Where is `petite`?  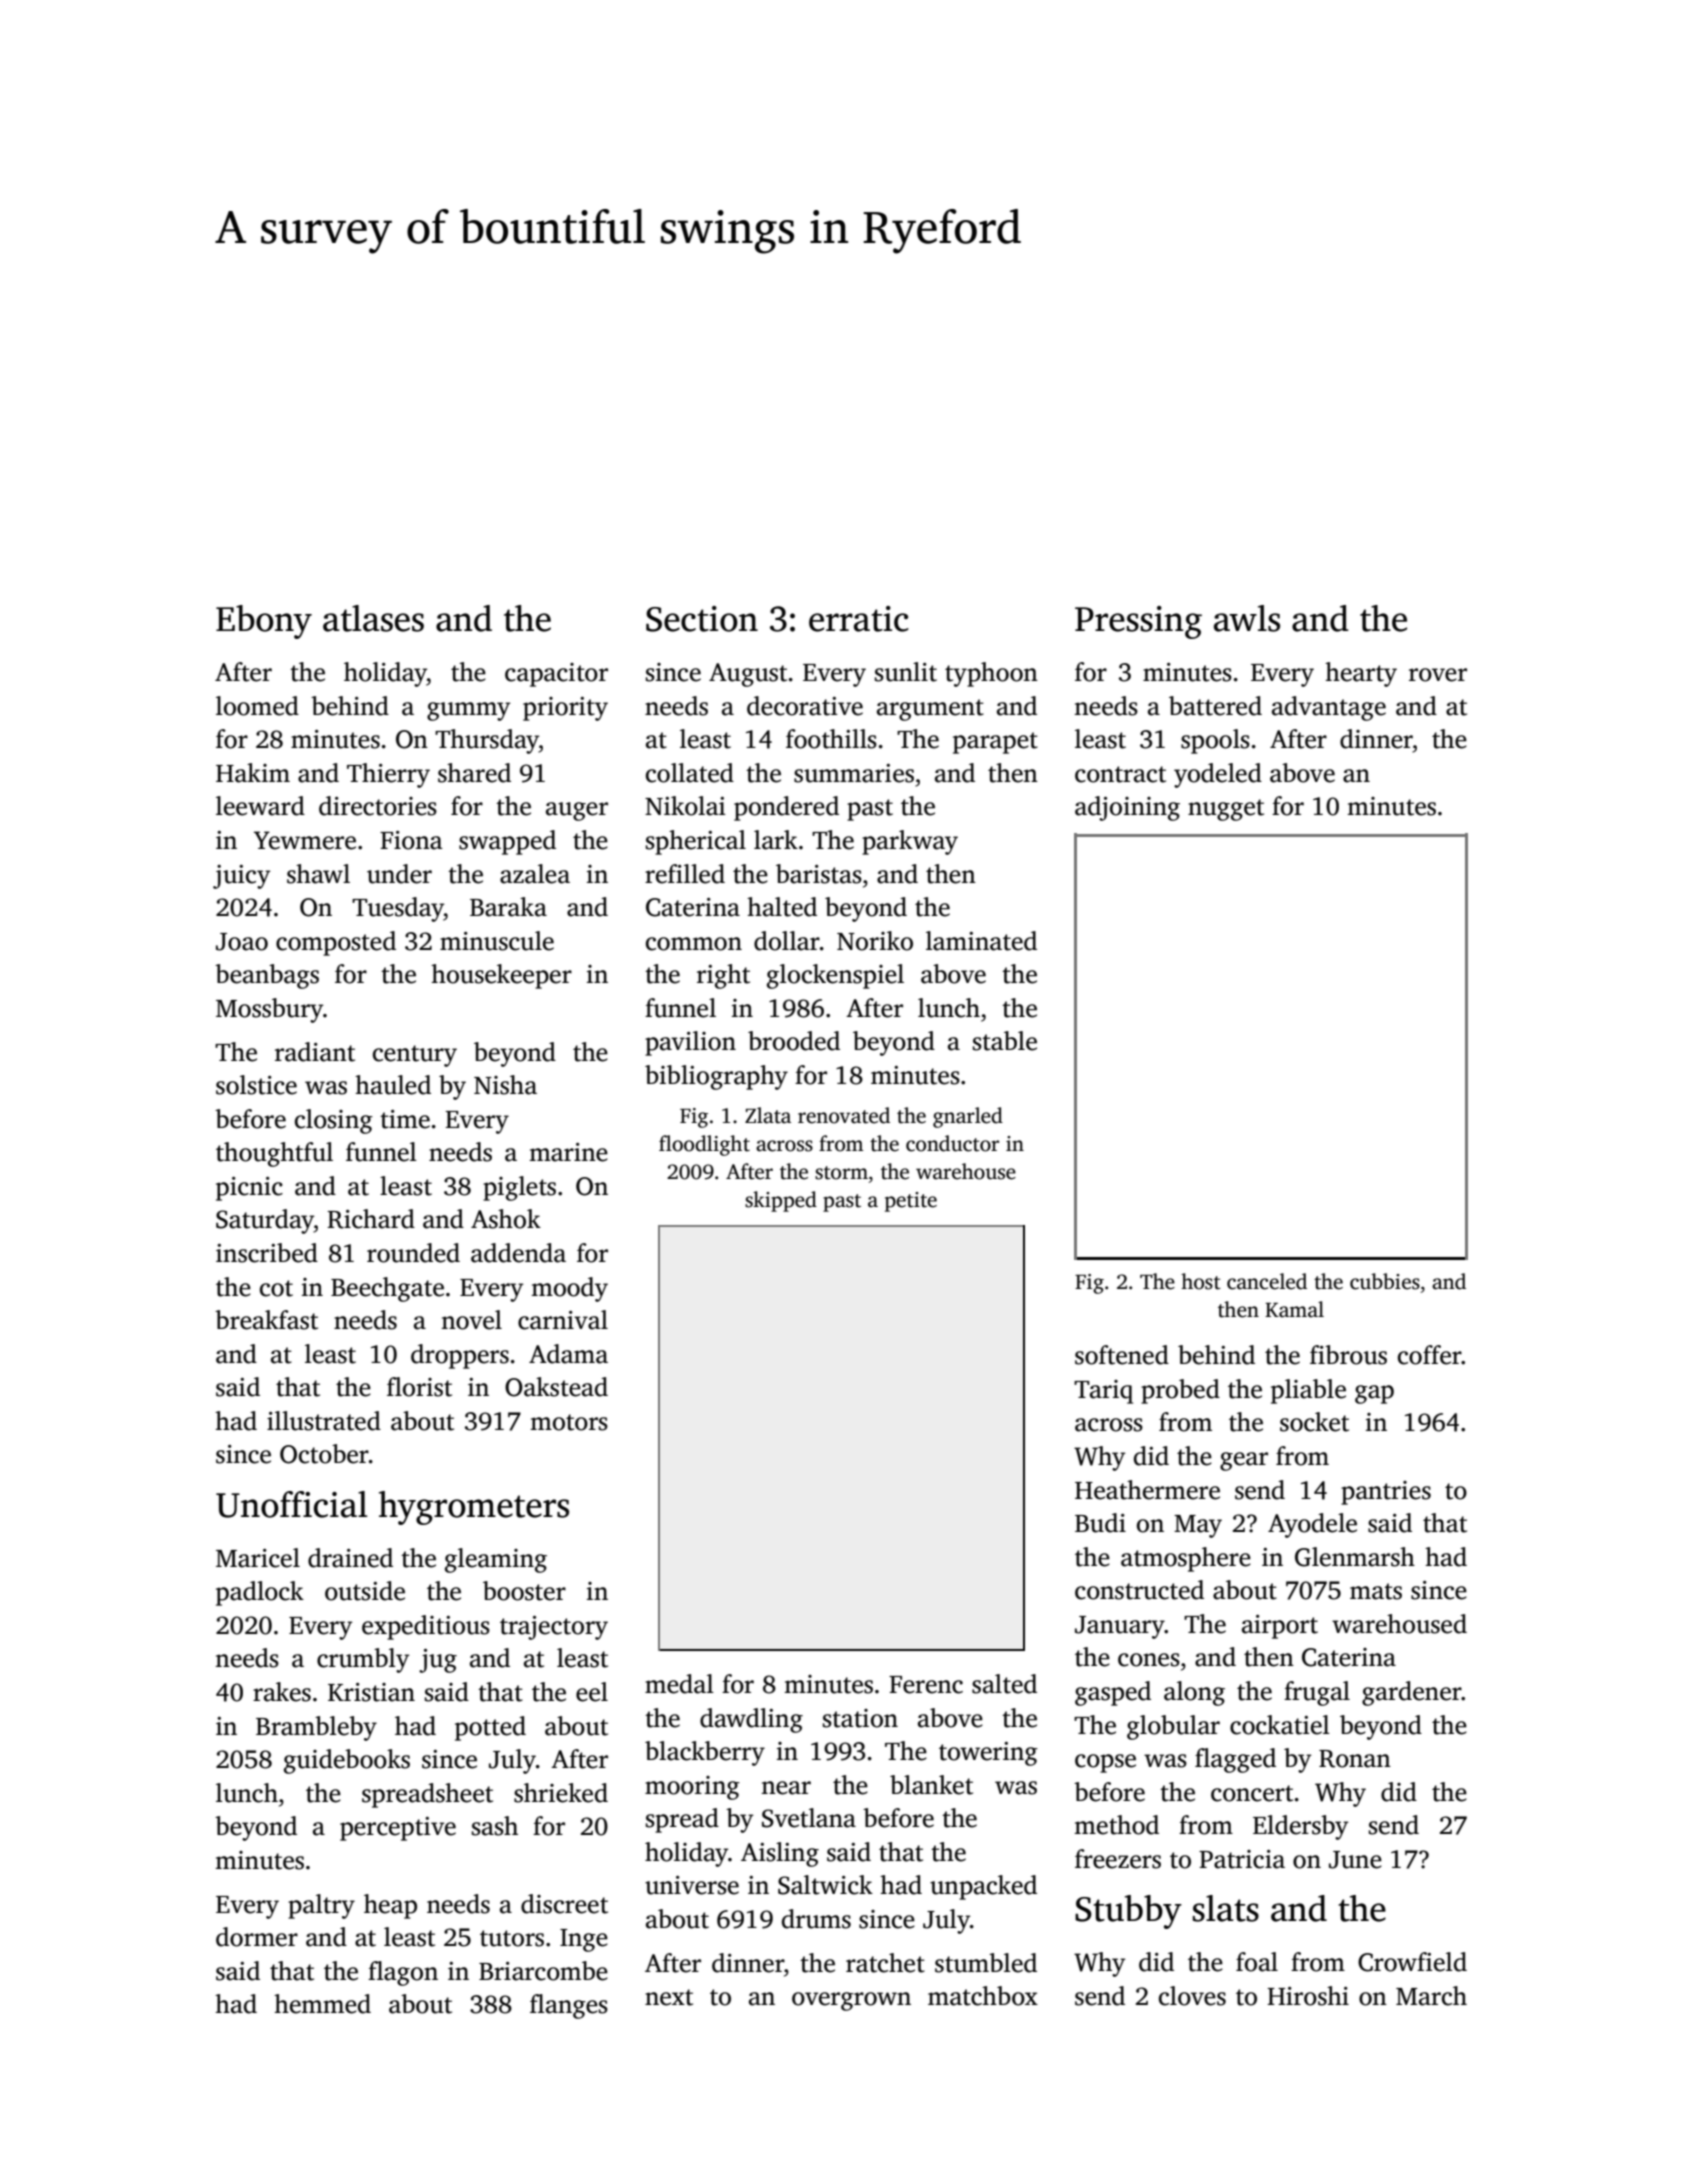
petite is located at coordinates (911, 1202).
